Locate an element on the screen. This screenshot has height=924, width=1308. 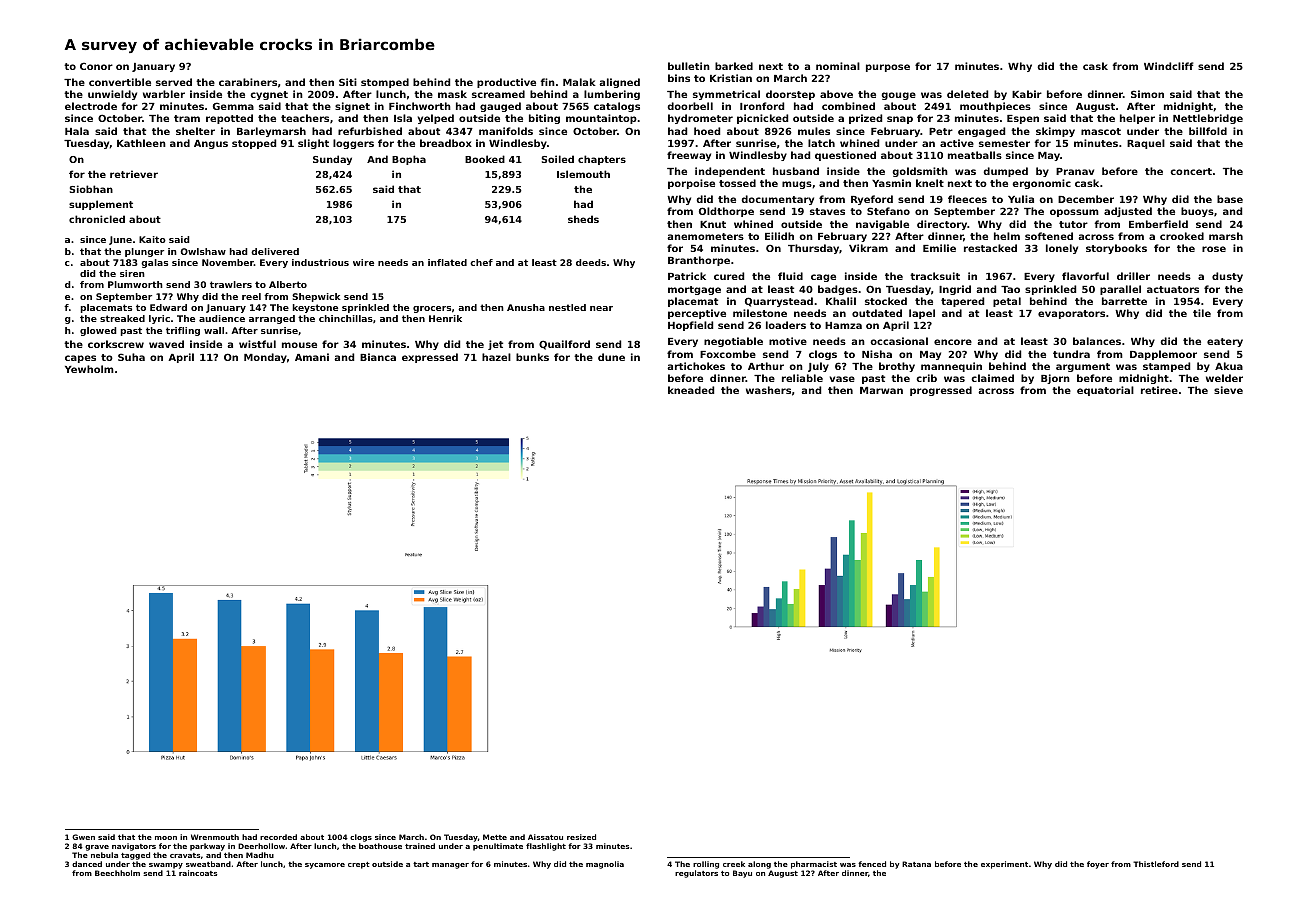
milestone is located at coordinates (760, 313).
